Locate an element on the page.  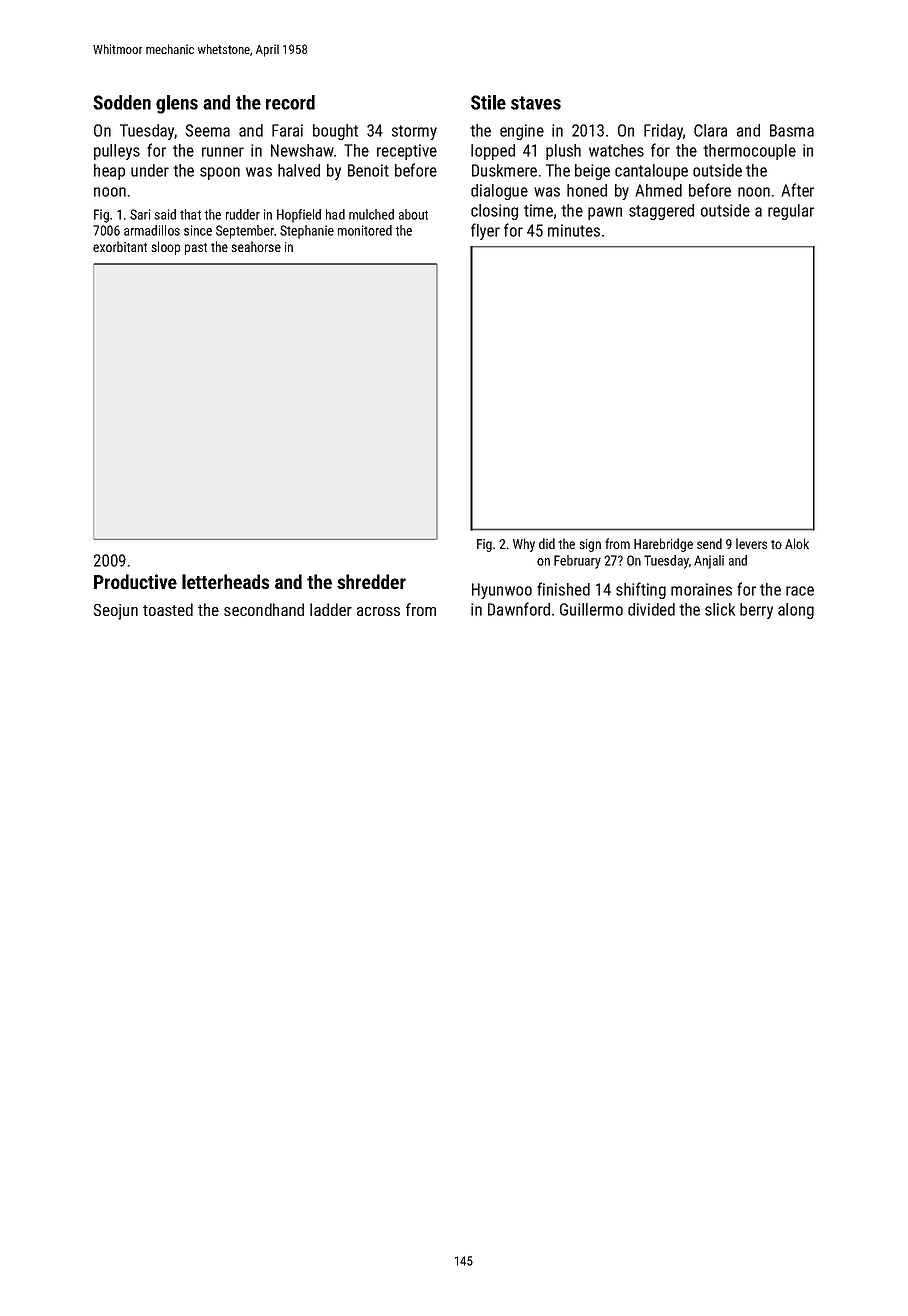
past is located at coordinates (196, 249).
